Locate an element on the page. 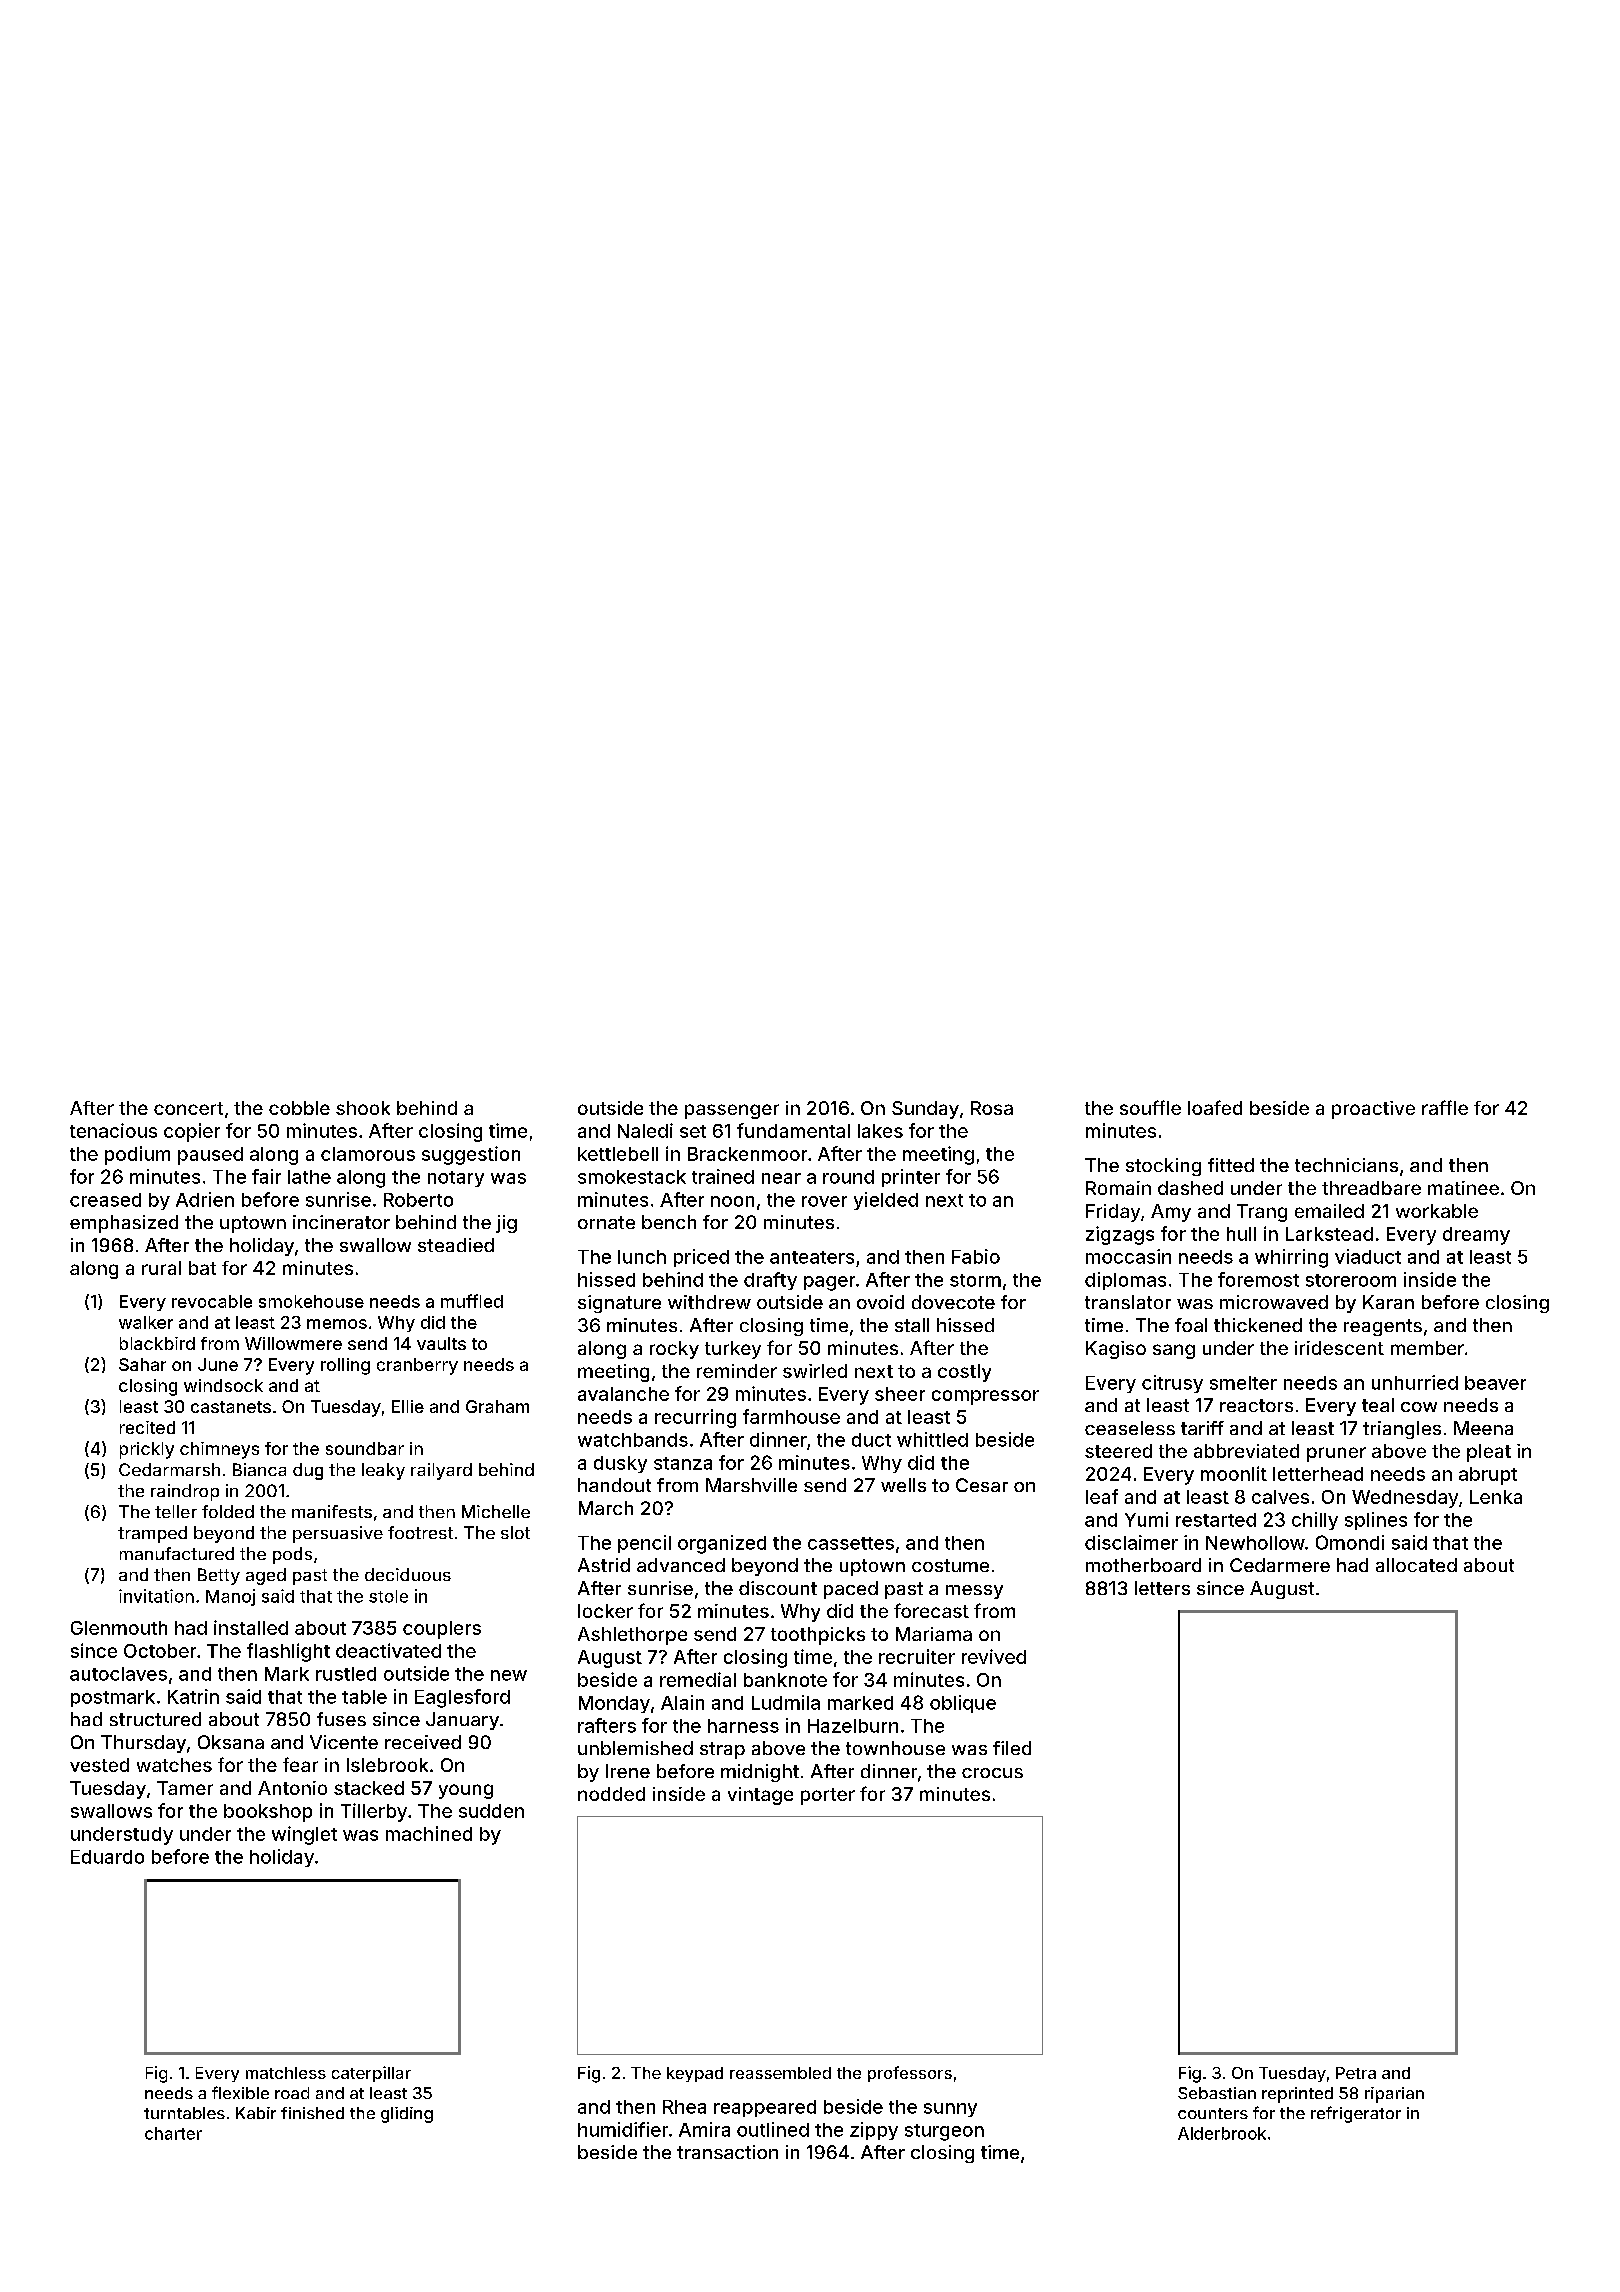 The height and width of the document is (2292, 1620). Cesar is located at coordinates (982, 1485).
